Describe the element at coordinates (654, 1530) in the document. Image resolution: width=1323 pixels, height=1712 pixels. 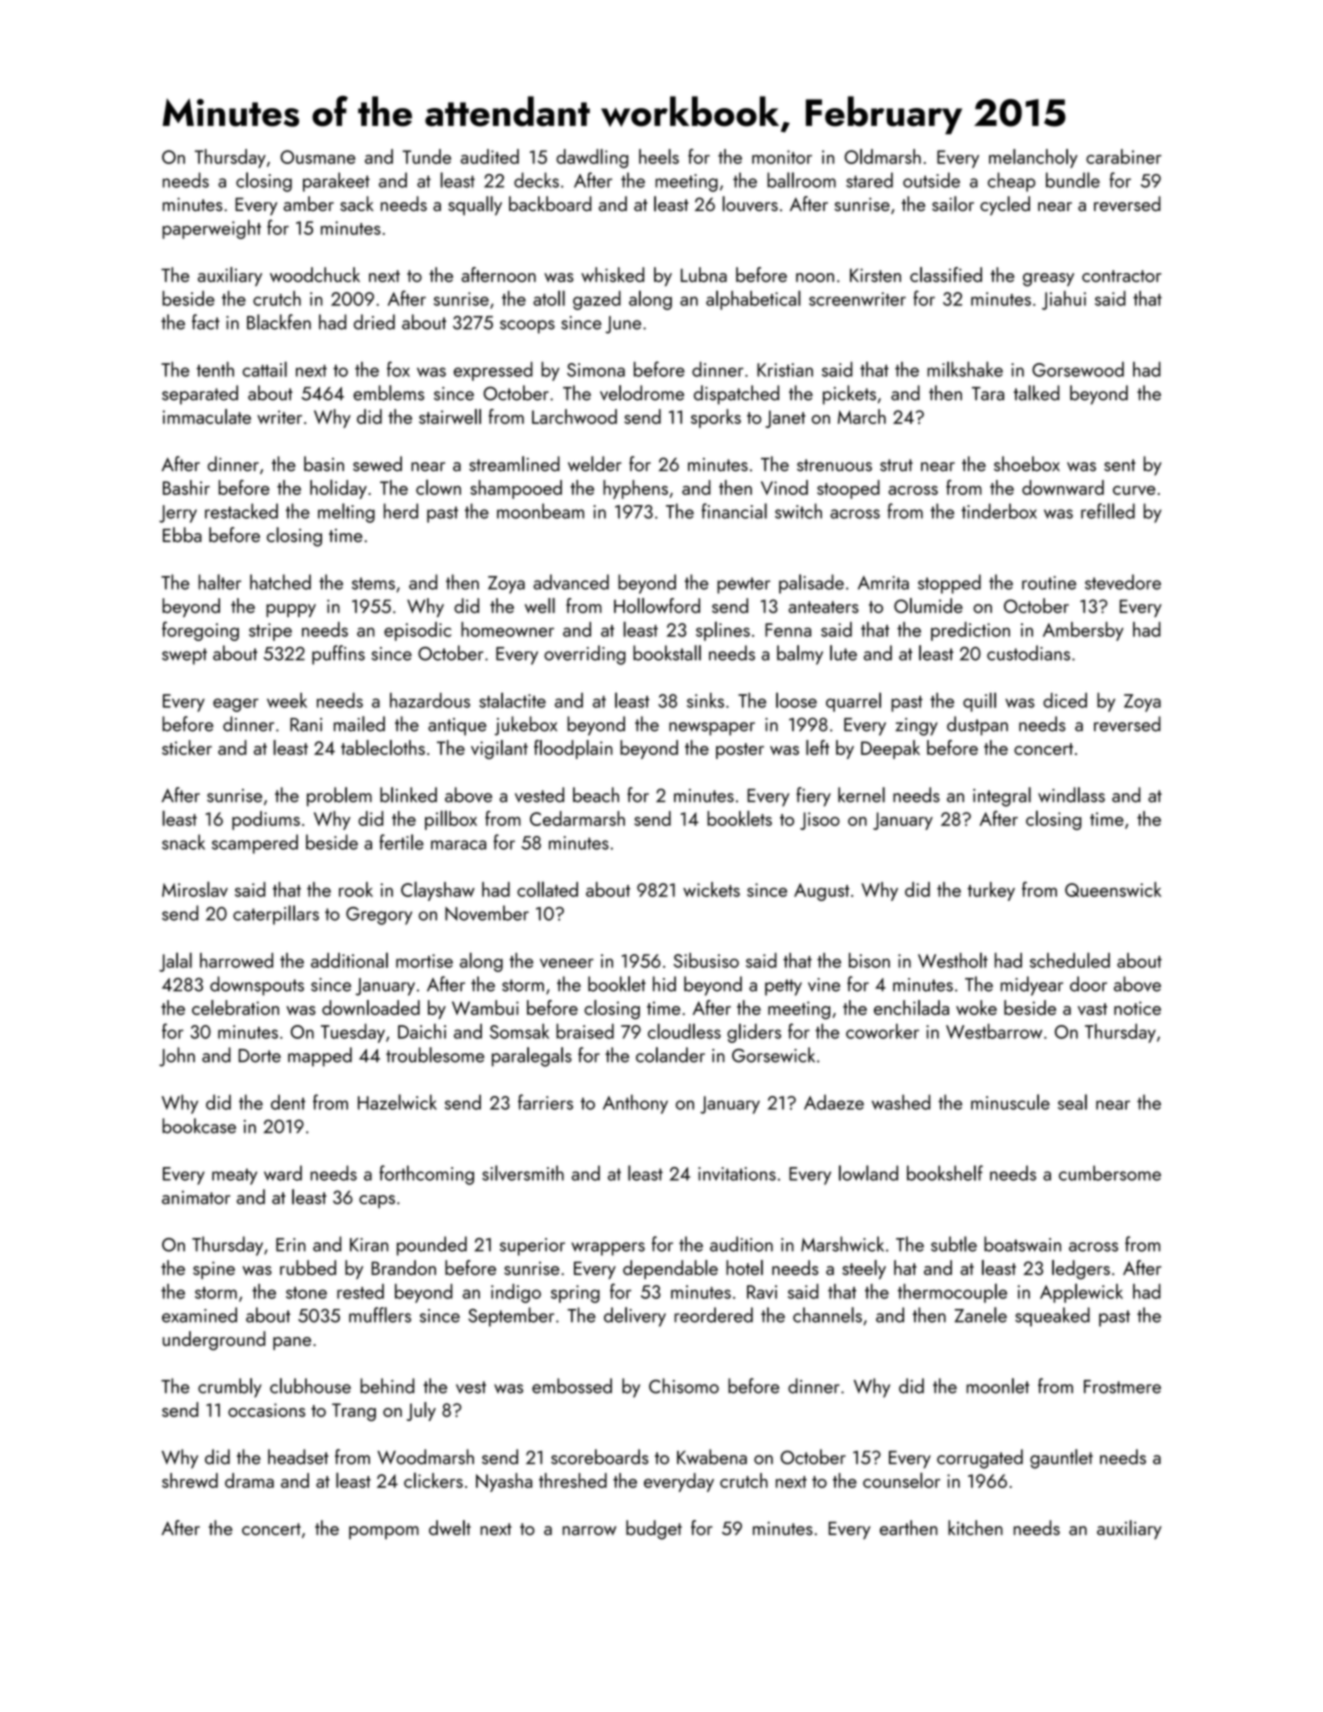
I see `budget` at that location.
